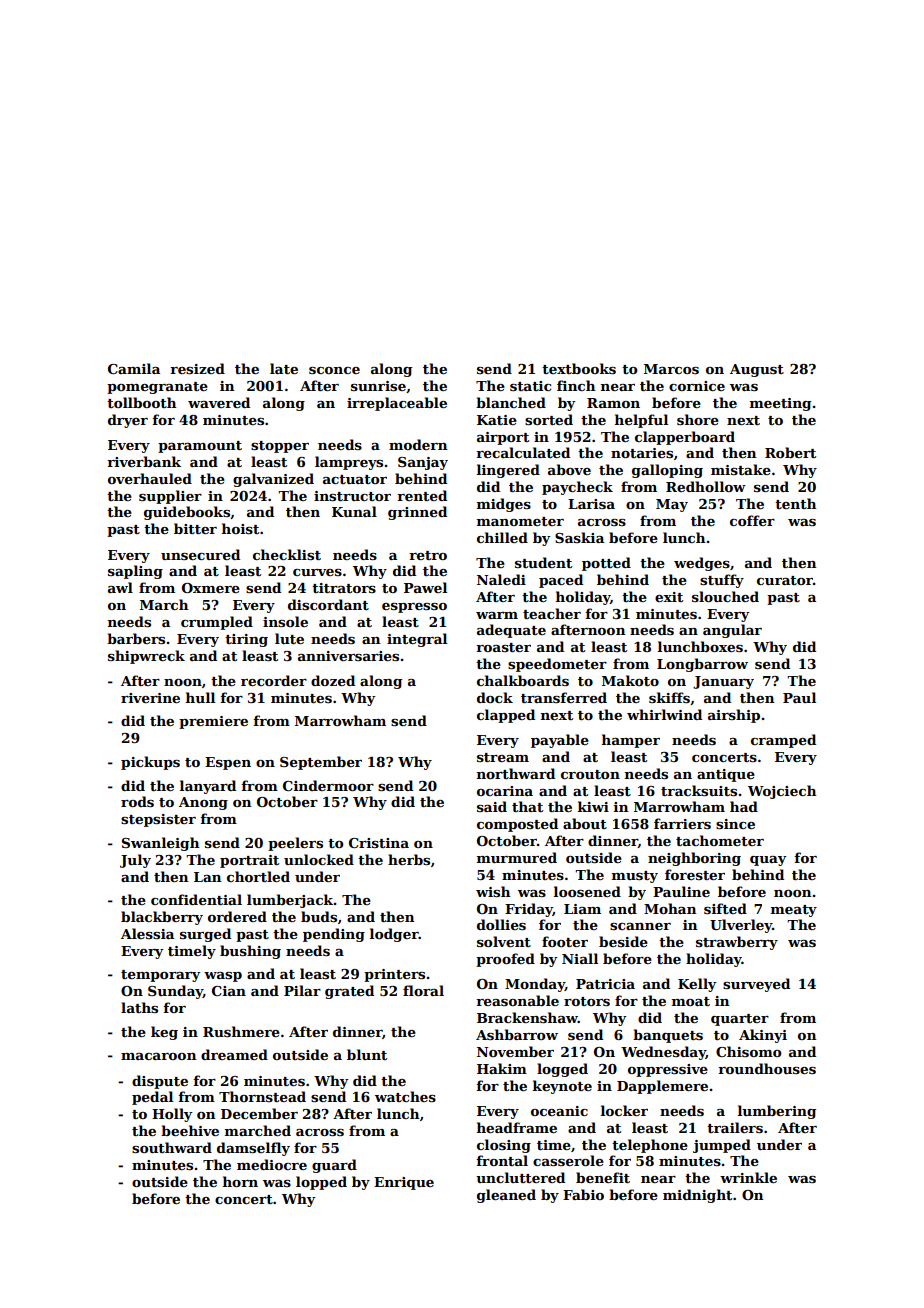  I want to click on Enrique, so click(404, 1183).
